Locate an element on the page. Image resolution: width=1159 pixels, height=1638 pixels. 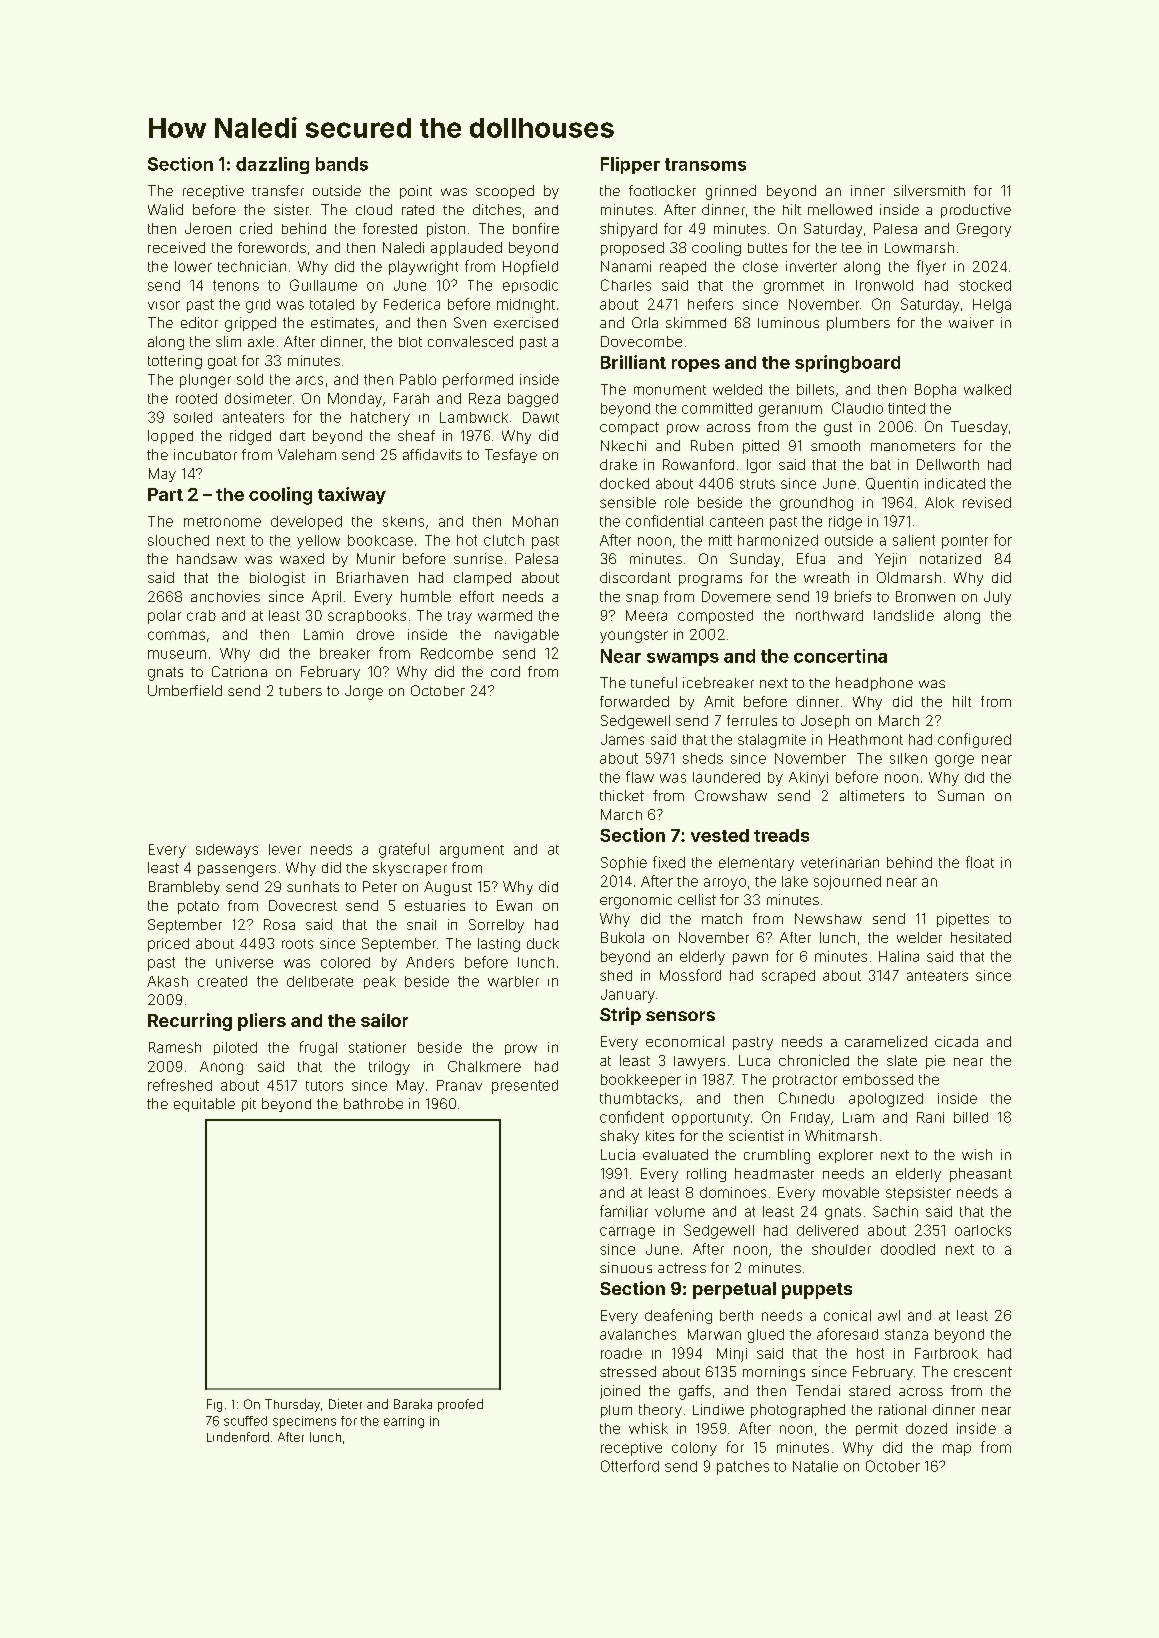
bands is located at coordinates (342, 164).
